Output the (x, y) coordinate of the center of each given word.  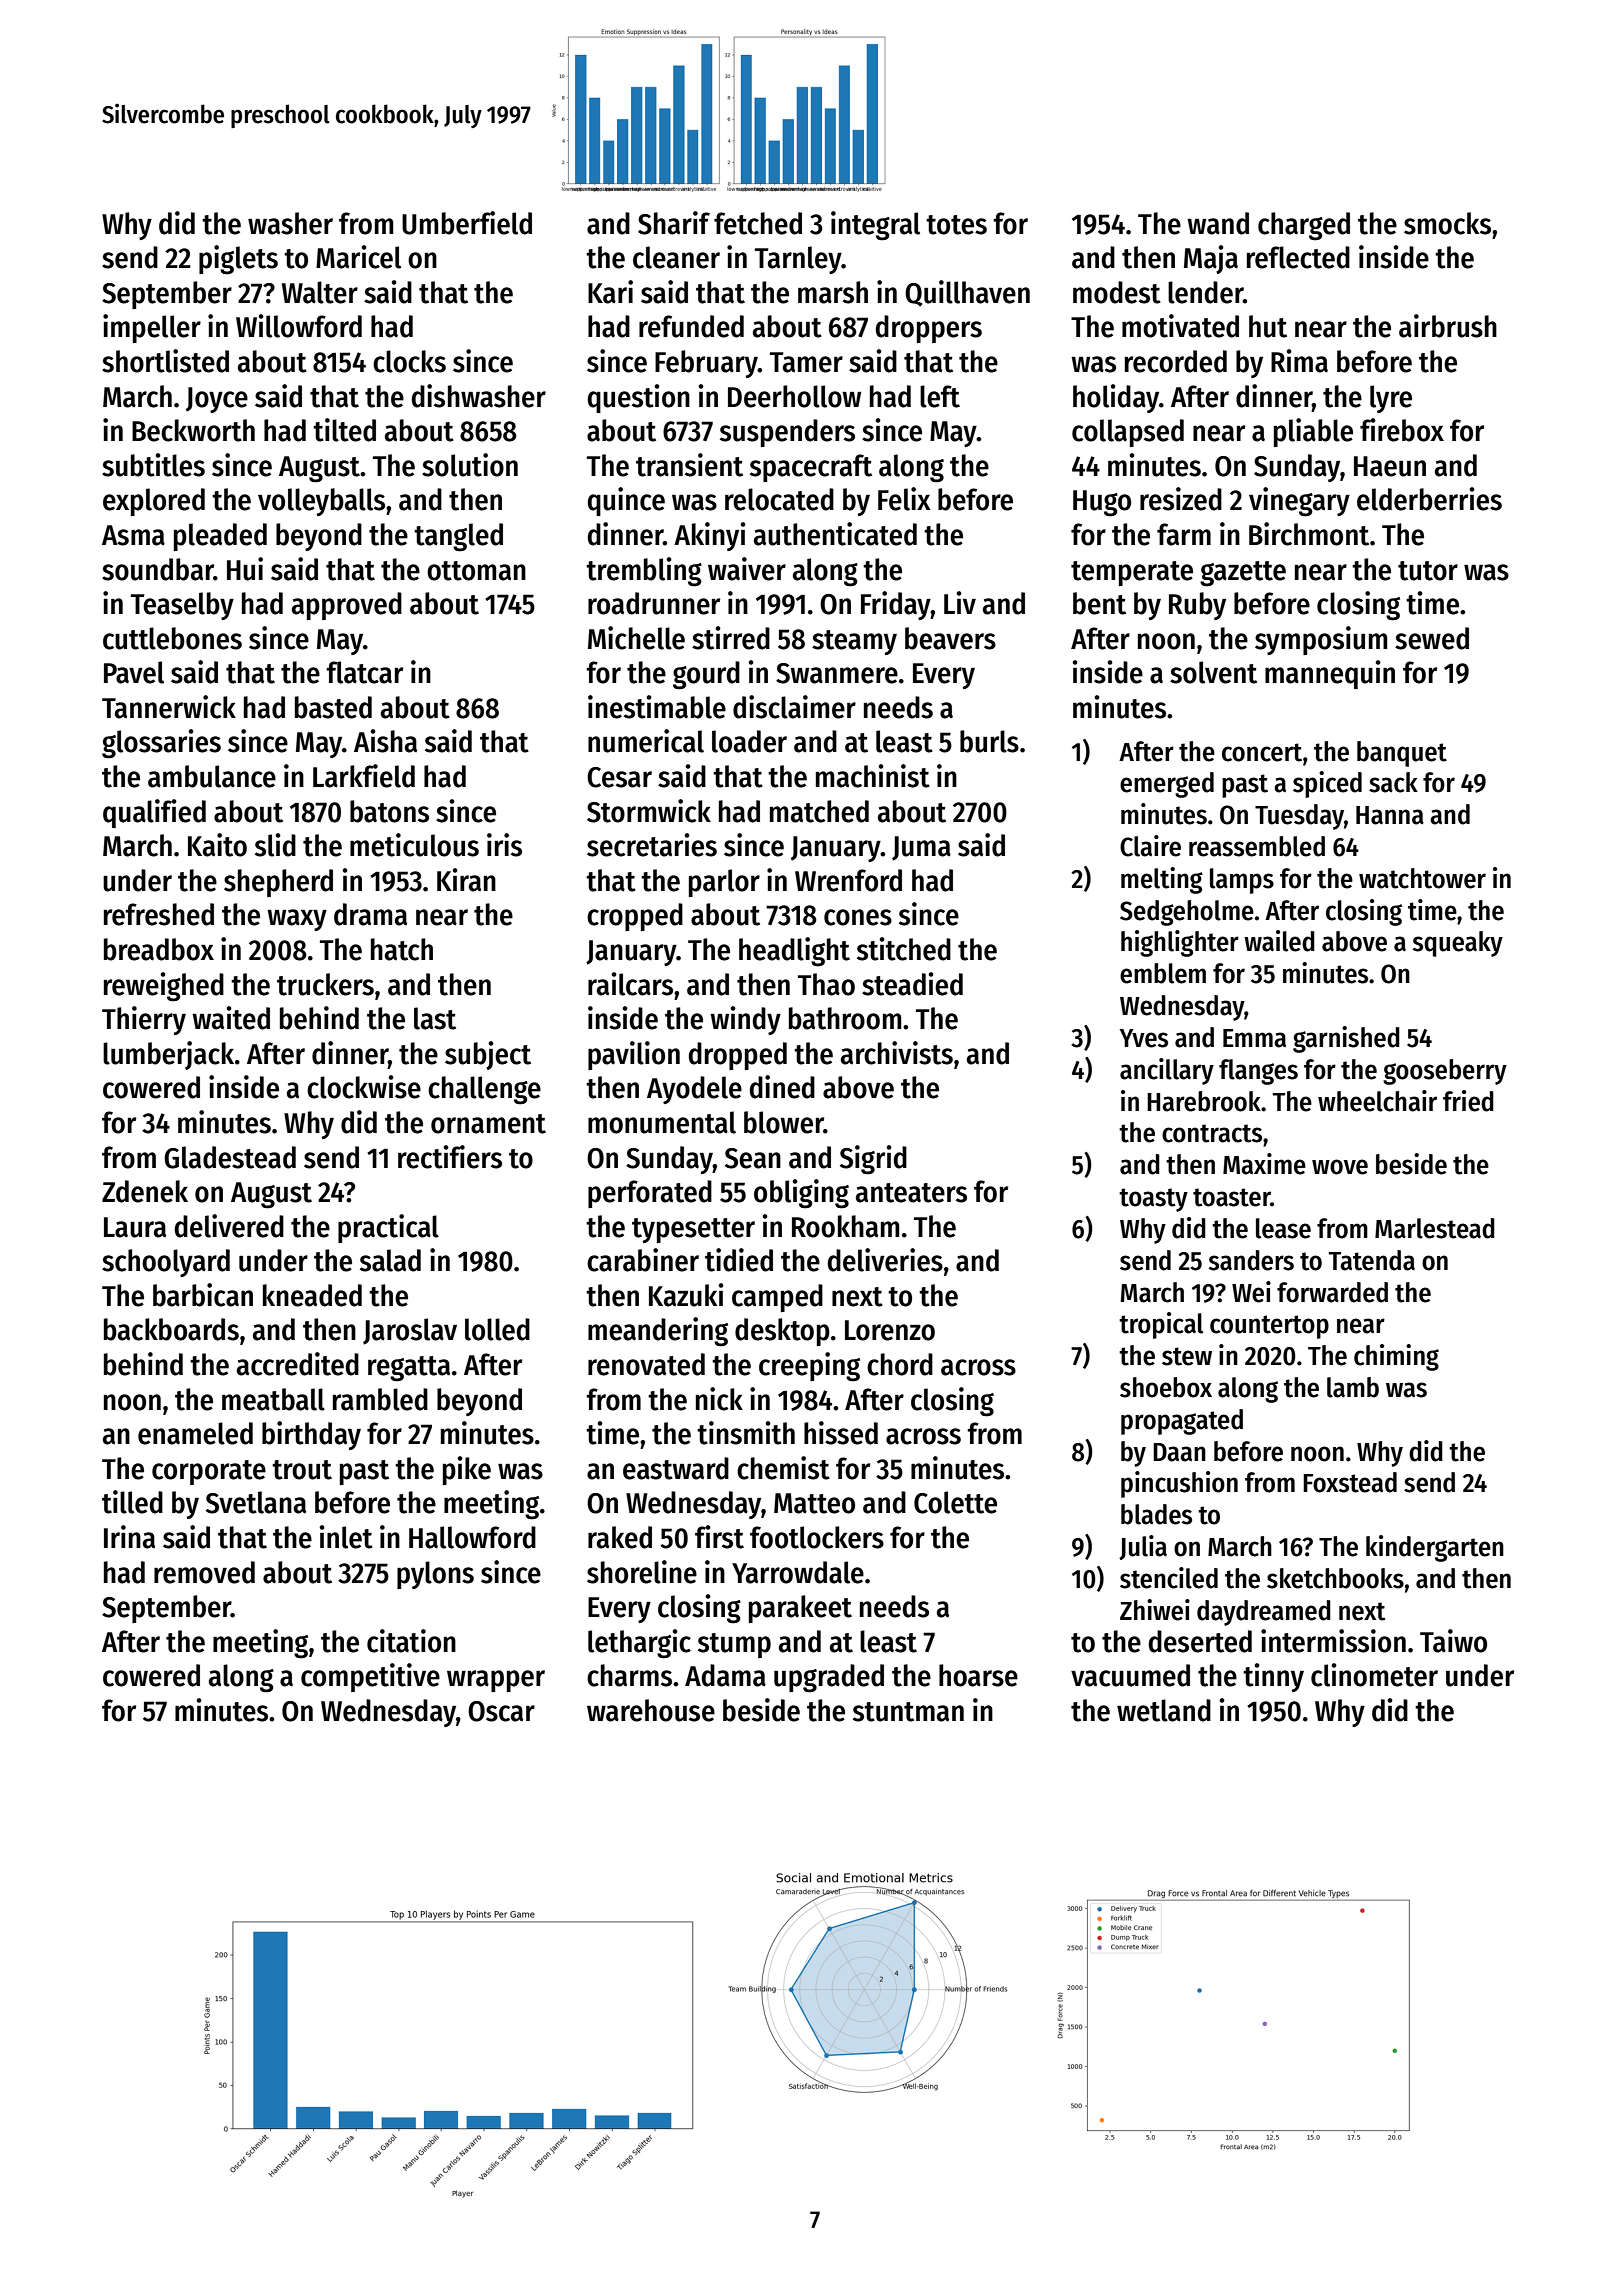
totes (956, 225)
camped (777, 1298)
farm (1184, 534)
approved (347, 606)
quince (626, 501)
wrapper (496, 1681)
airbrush (1448, 326)
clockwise (364, 1087)
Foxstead (1350, 1482)
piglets (238, 260)
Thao (826, 984)
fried (1468, 1101)
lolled (497, 1329)
